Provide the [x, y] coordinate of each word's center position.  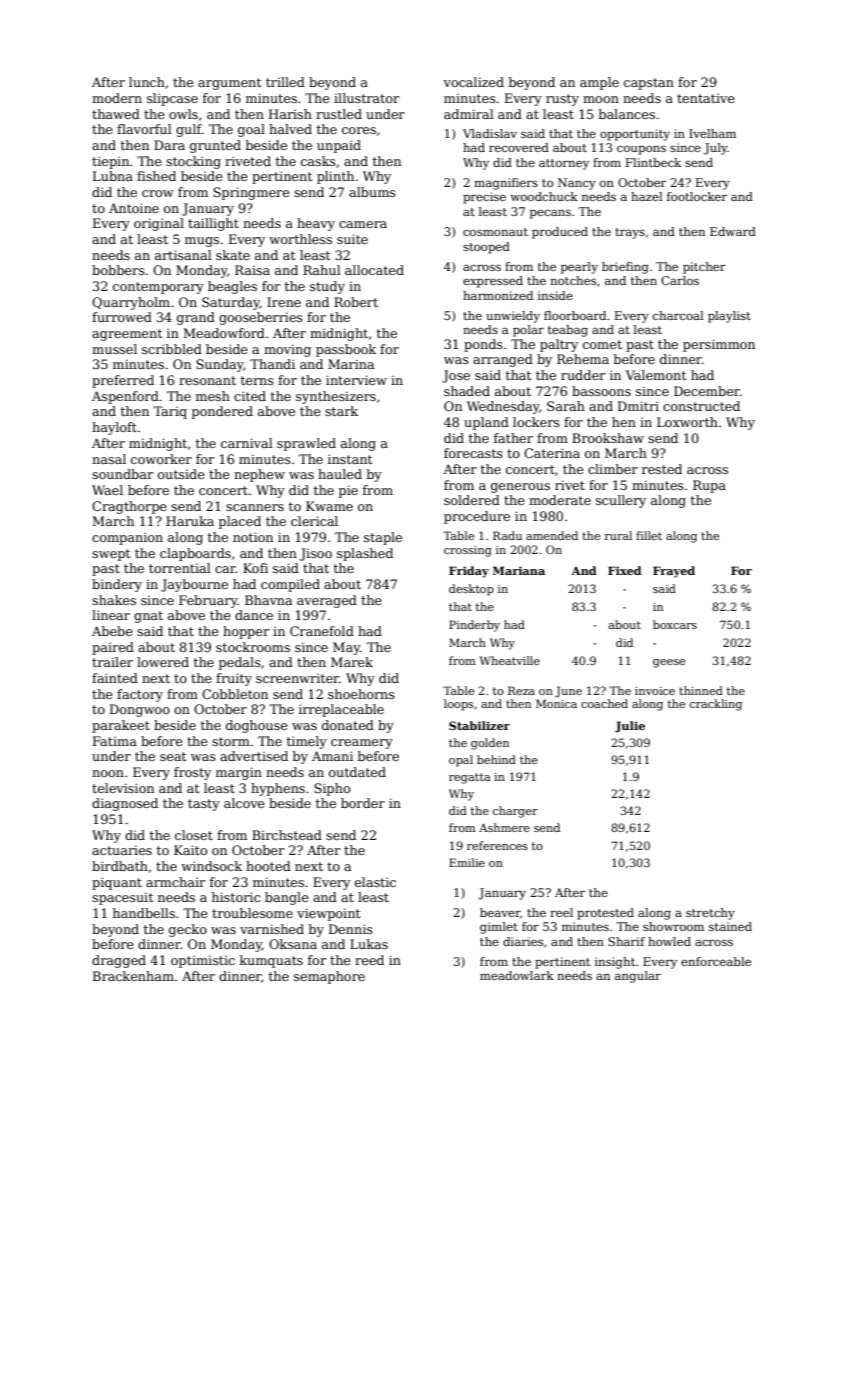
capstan [649, 84]
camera [363, 224]
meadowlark [517, 975]
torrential [180, 568]
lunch [147, 82]
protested [605, 914]
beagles [232, 287]
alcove [244, 803]
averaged [327, 601]
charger [515, 812]
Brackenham [133, 976]
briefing [625, 268]
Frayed [674, 572]
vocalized [473, 82]
